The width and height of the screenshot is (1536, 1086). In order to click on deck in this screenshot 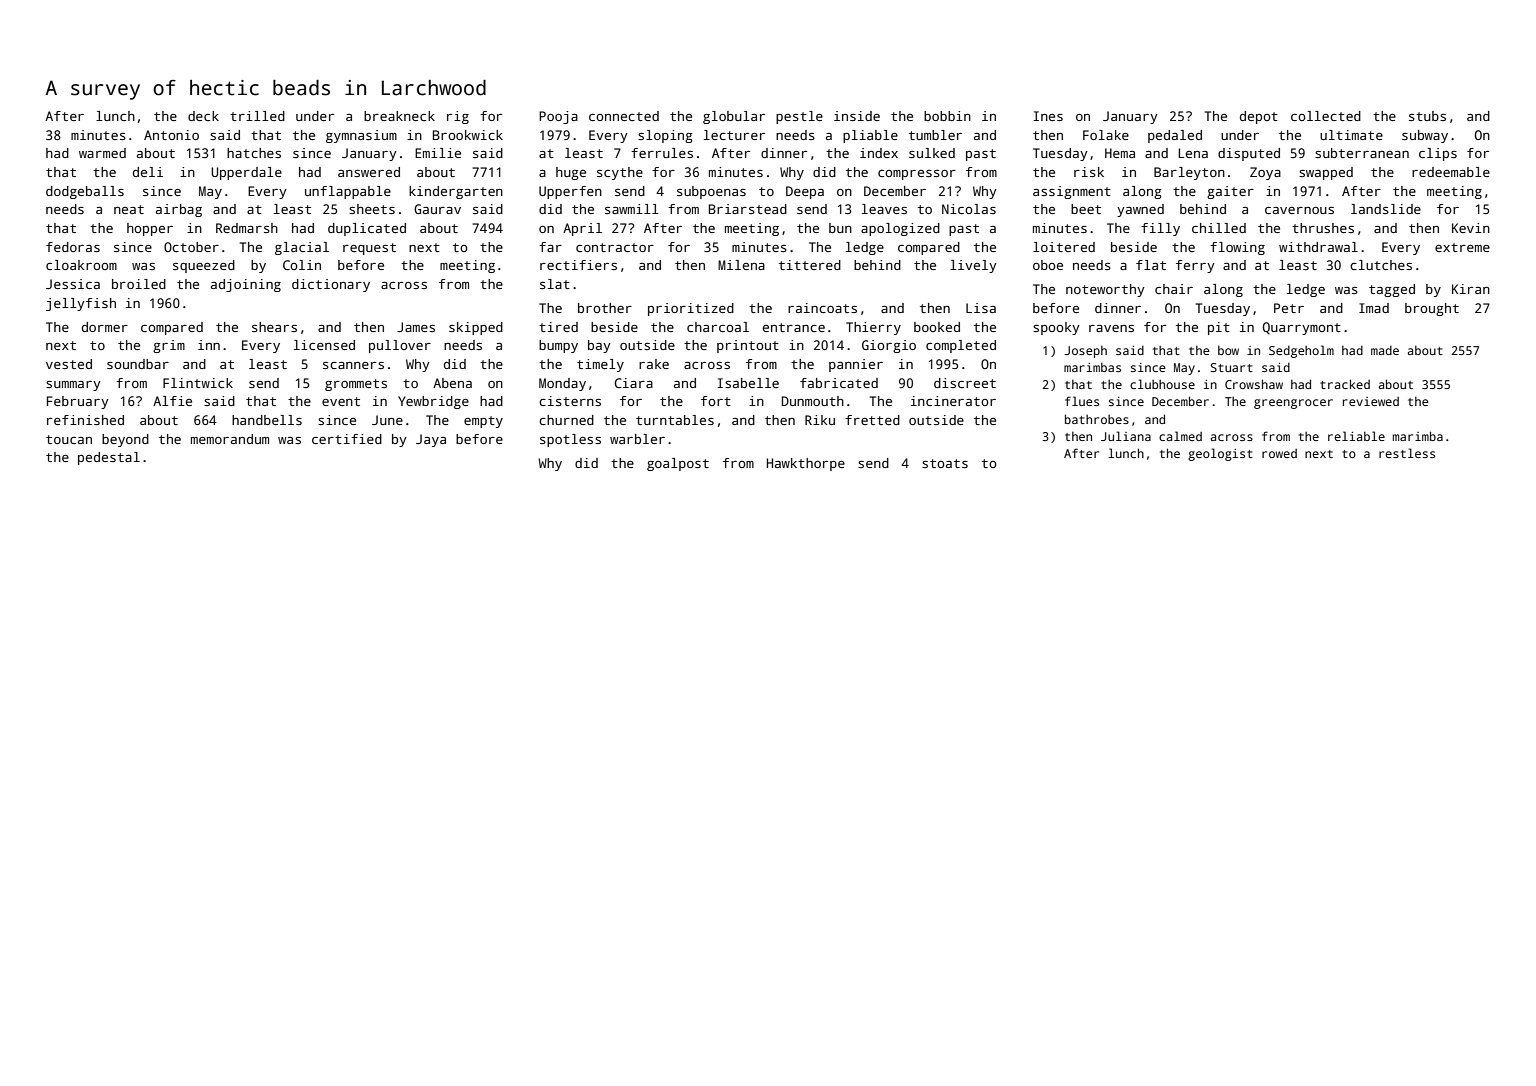, I will do `click(203, 116)`.
